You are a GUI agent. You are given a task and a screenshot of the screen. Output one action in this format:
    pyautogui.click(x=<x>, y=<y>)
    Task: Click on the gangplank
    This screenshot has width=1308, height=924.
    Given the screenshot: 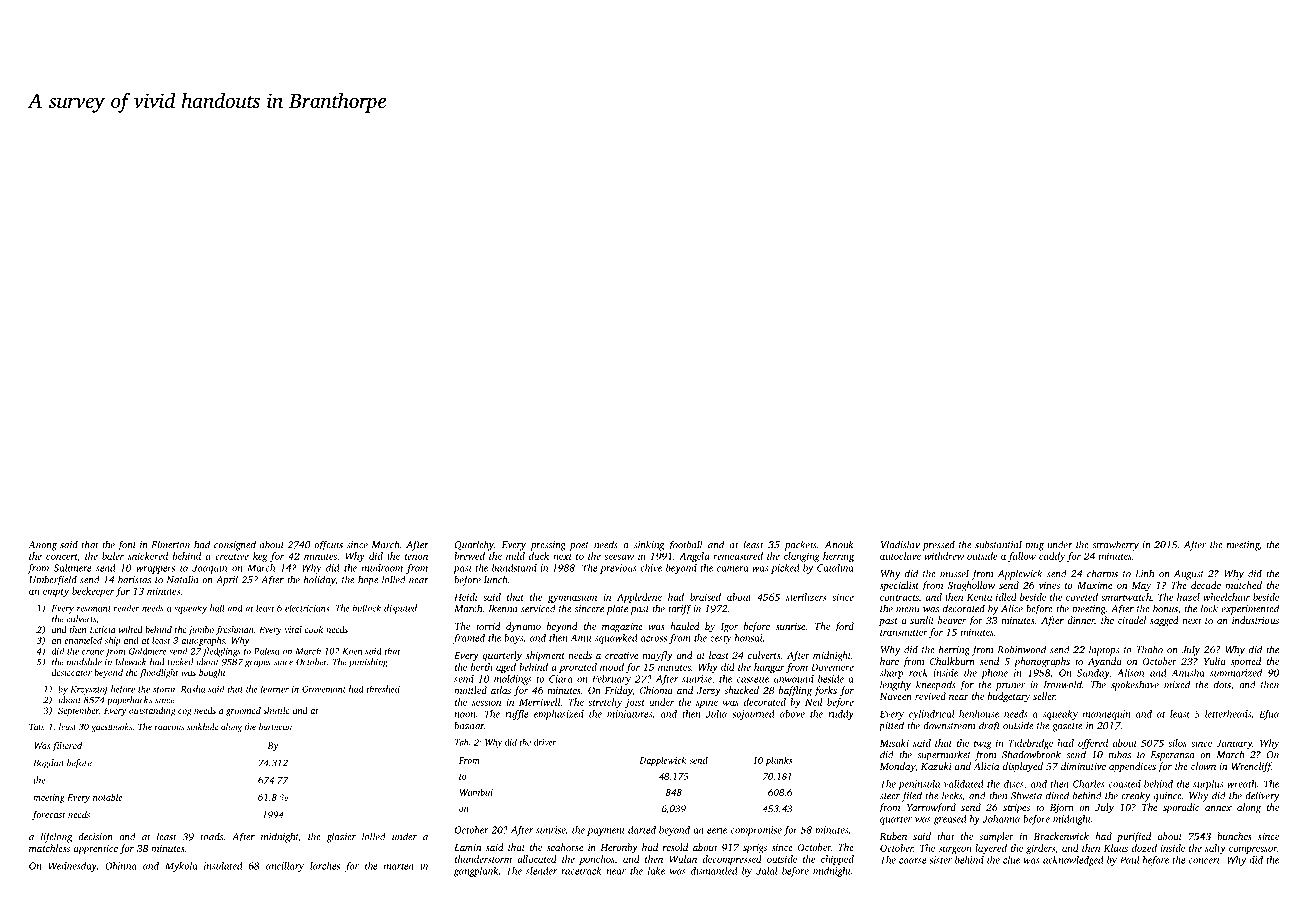 What is the action you would take?
    pyautogui.click(x=476, y=872)
